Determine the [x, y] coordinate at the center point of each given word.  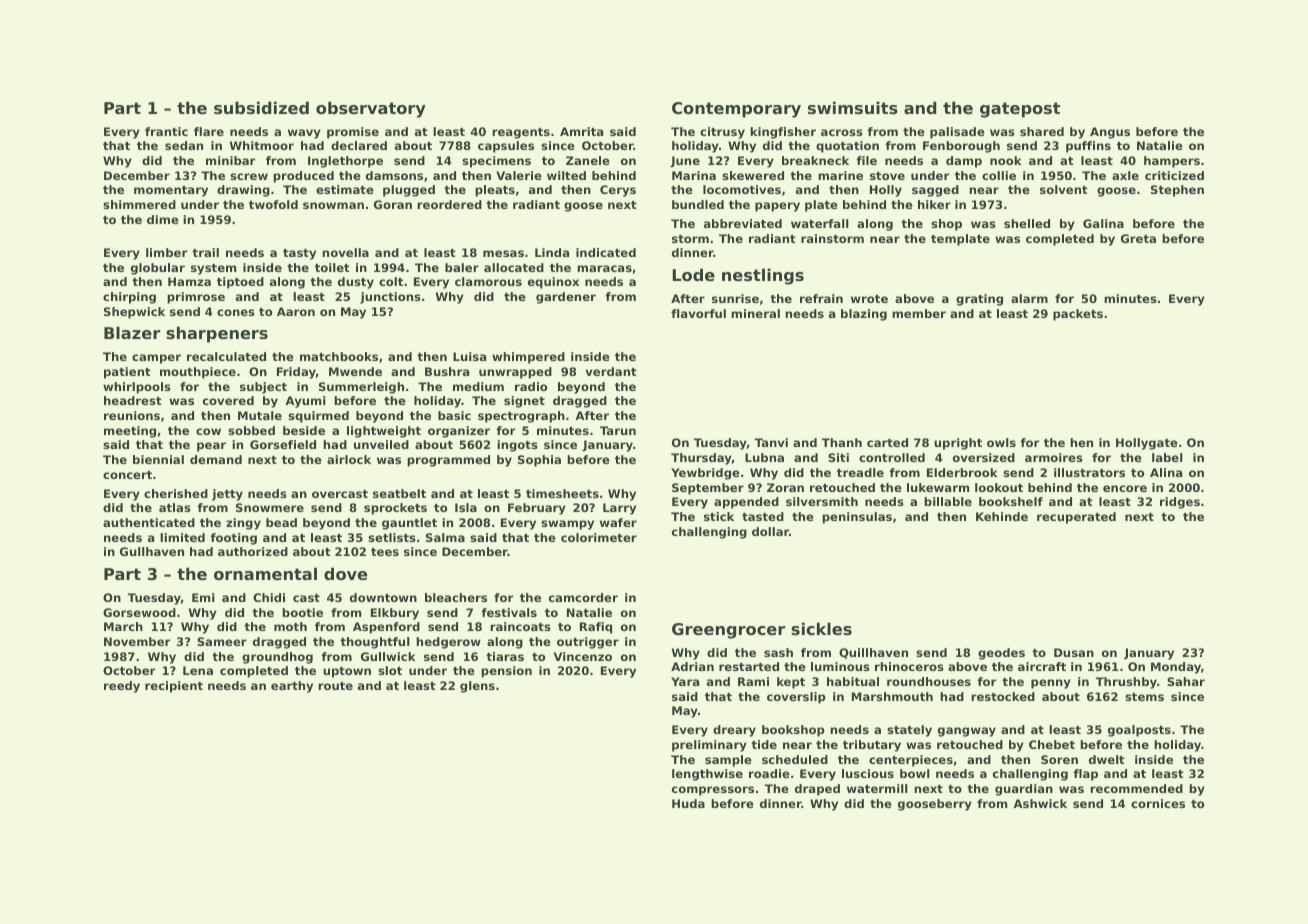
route [335, 686]
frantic [166, 131]
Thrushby [1126, 683]
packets [1078, 315]
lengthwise [707, 775]
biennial [158, 459]
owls [1001, 442]
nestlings [763, 276]
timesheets [562, 493]
